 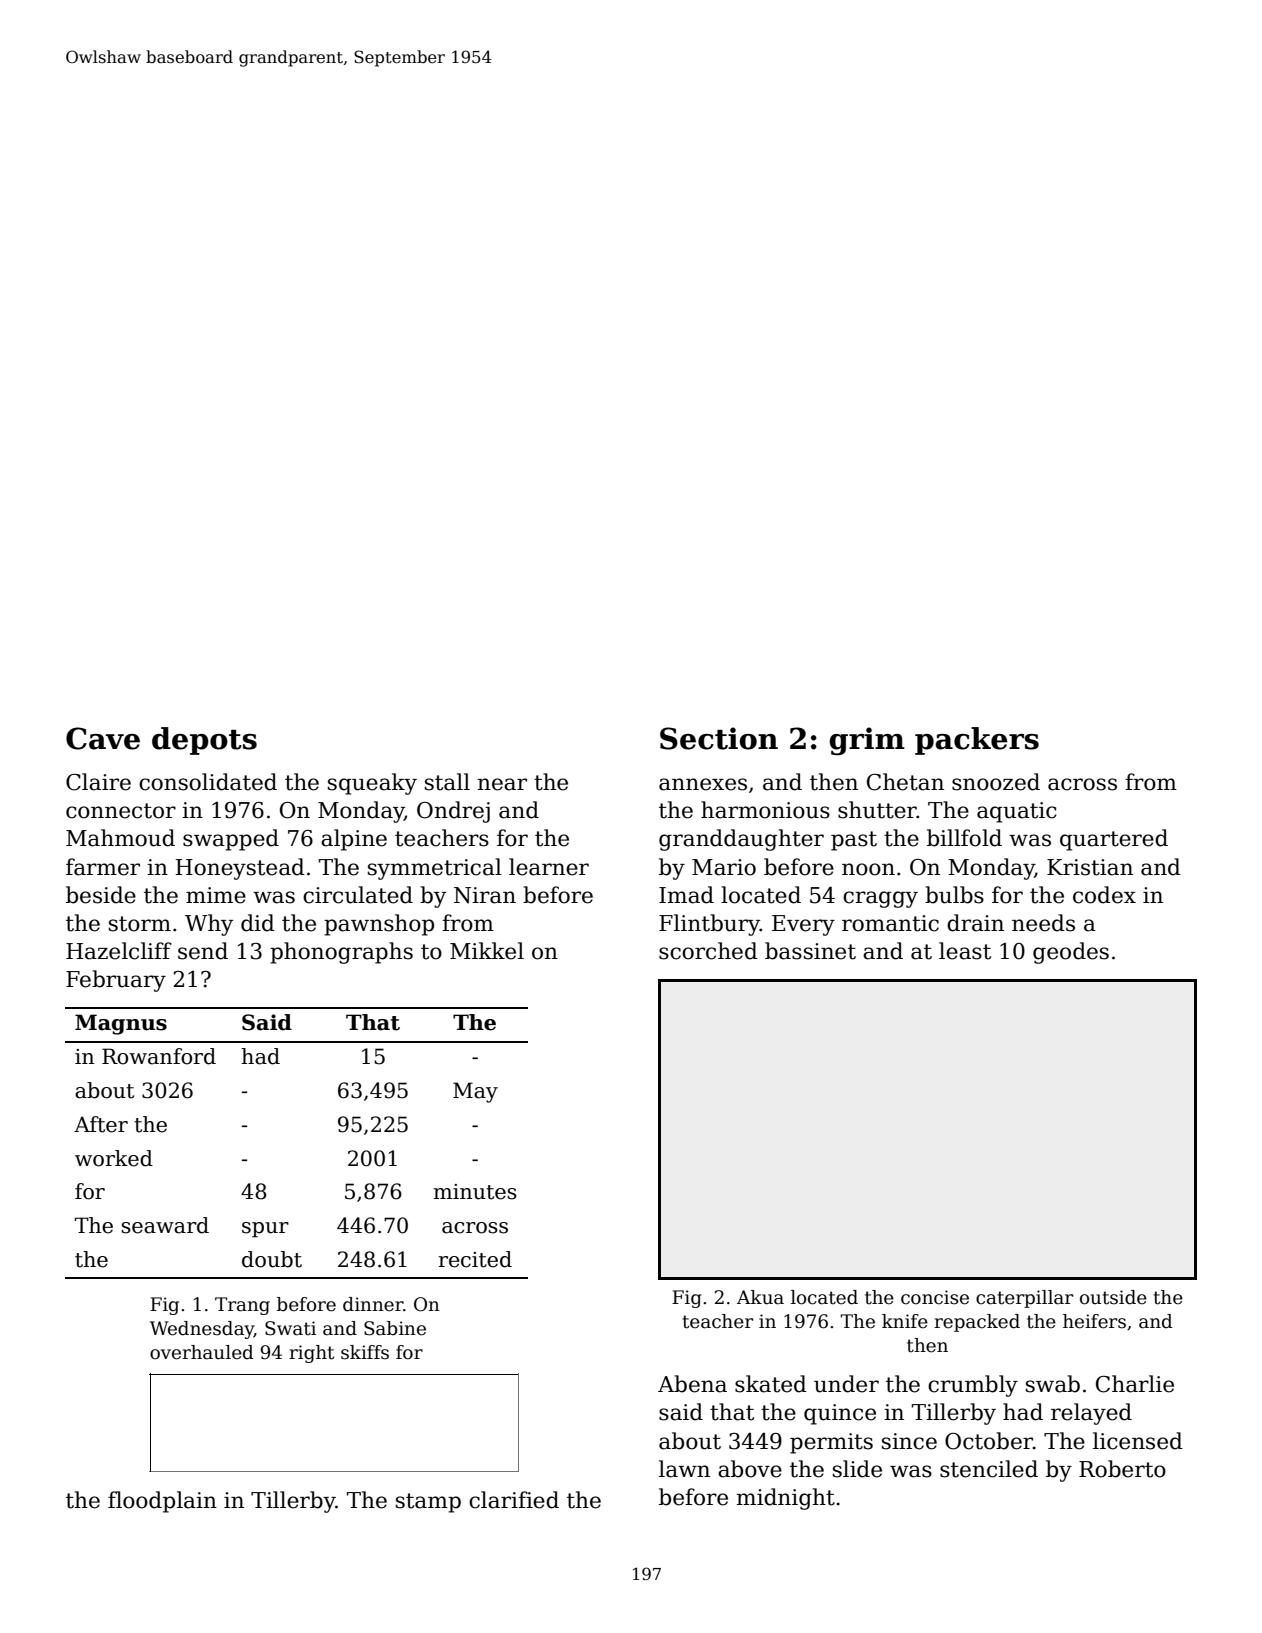 I want to click on Magnus, so click(x=121, y=1024).
